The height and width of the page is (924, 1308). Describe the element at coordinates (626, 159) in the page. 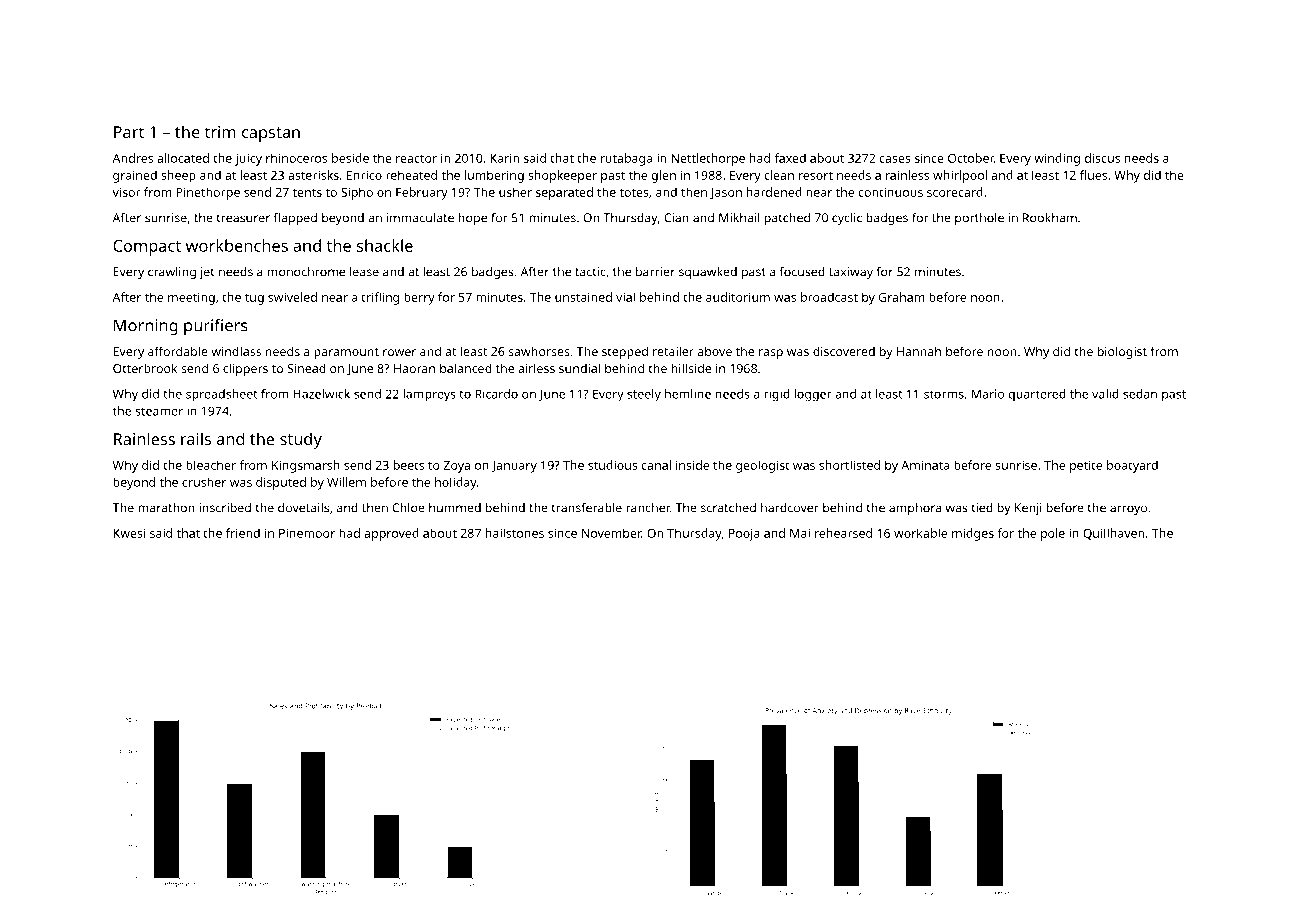

I see `rutabaga` at that location.
